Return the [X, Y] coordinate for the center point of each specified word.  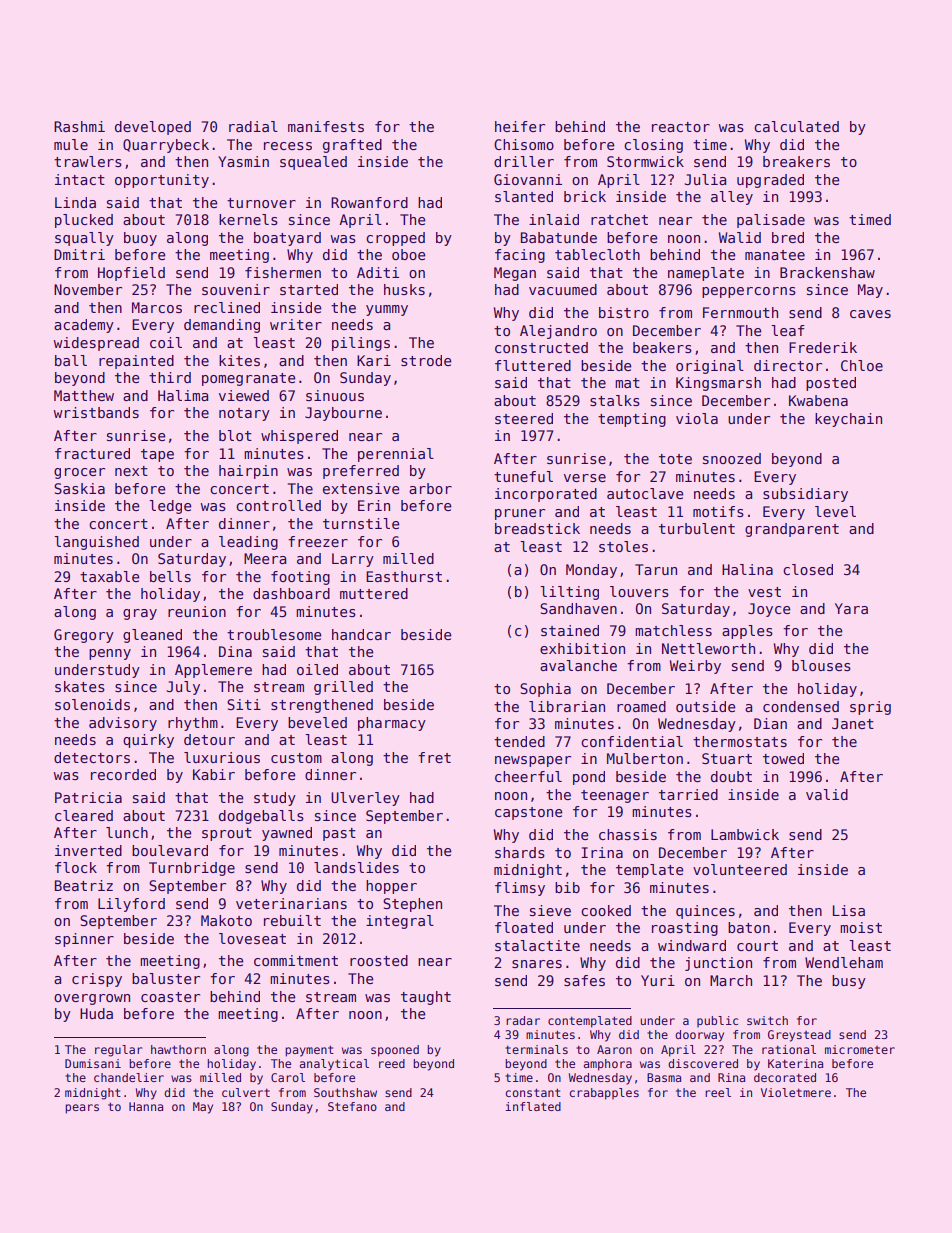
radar [523, 1020]
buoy [140, 239]
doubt [731, 776]
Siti [244, 704]
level [835, 511]
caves [870, 314]
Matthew [84, 395]
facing [520, 256]
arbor [430, 488]
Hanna [146, 1106]
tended [519, 741]
